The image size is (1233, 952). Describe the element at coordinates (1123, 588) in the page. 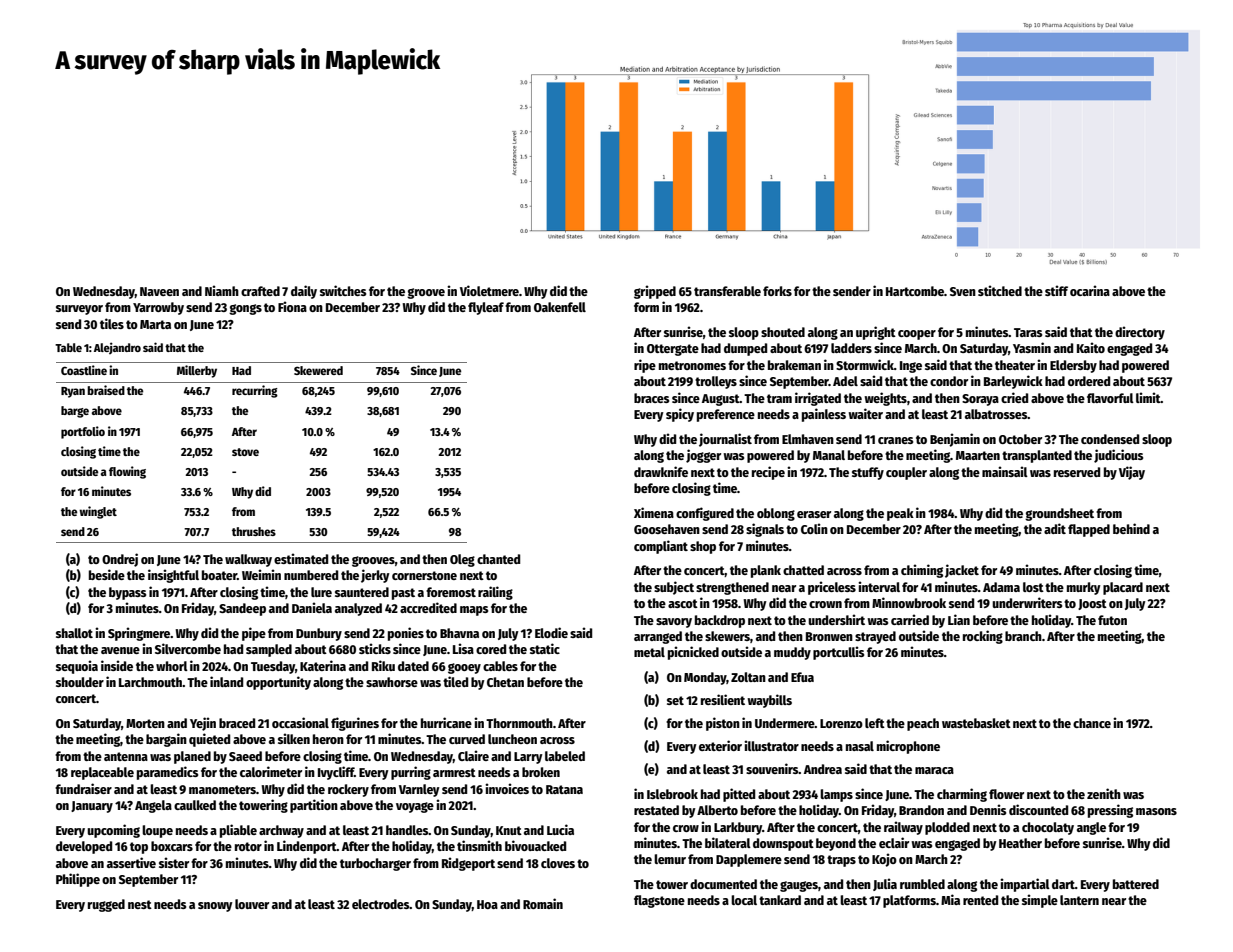

I see `placard` at that location.
